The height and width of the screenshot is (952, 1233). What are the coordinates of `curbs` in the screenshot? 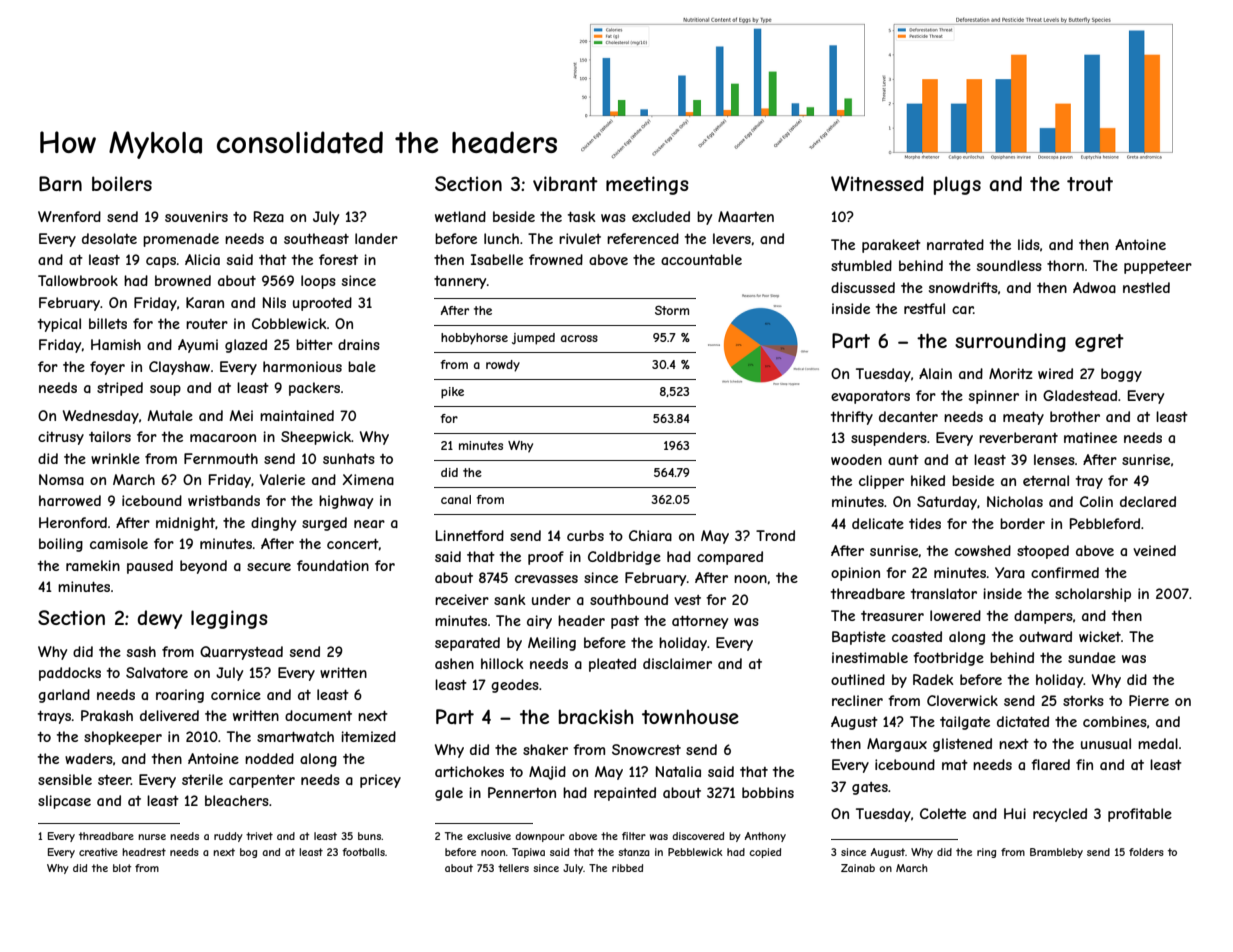 It's located at (585, 535).
